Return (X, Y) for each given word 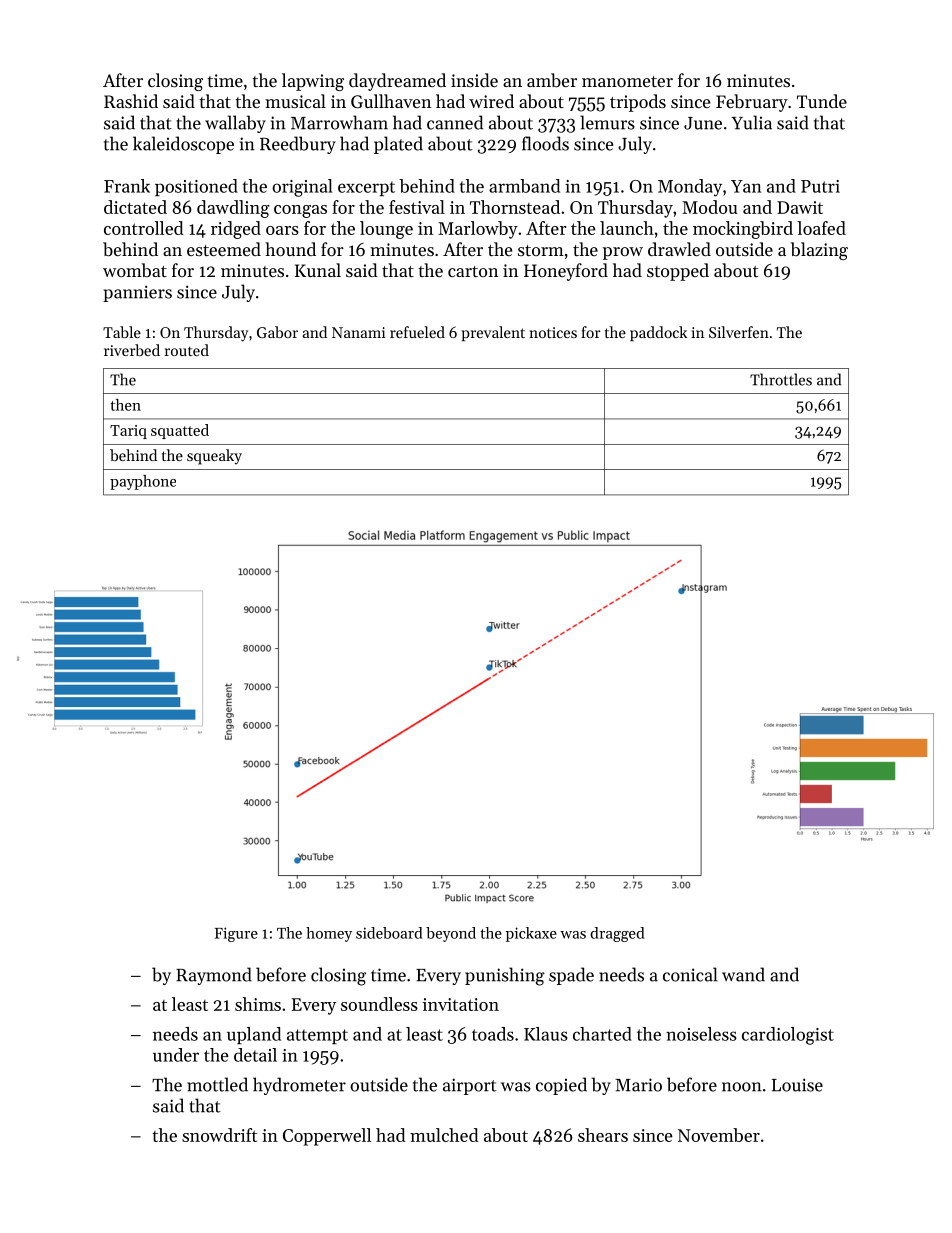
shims (258, 1004)
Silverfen (739, 332)
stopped (678, 272)
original (302, 188)
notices (553, 332)
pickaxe (531, 934)
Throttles (781, 379)
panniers (137, 293)
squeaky (214, 457)
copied (561, 1086)
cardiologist (788, 1036)
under (176, 1055)
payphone (143, 482)
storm (541, 250)
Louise (797, 1085)
